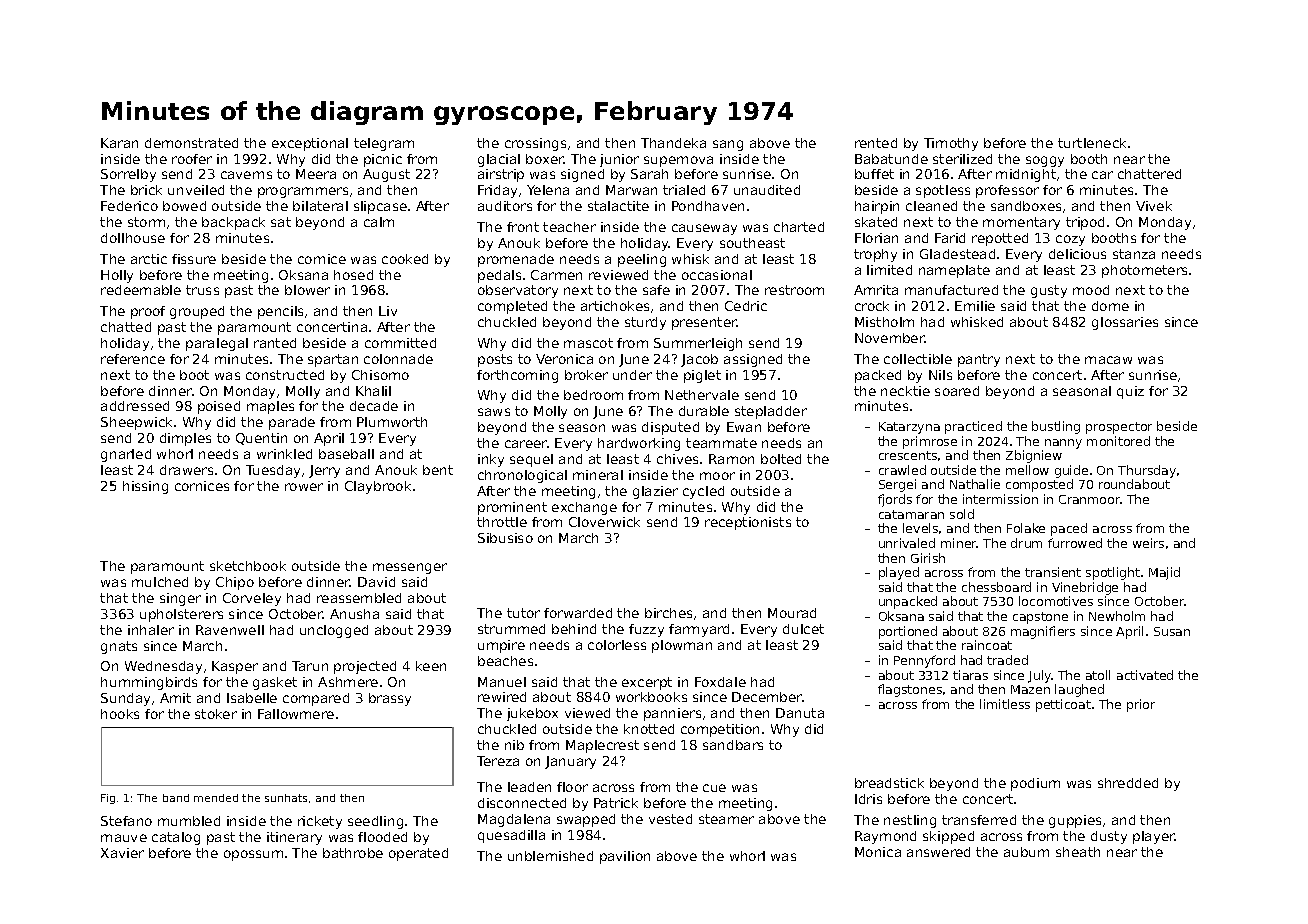 The width and height of the document is (1308, 924). What do you see at coordinates (384, 144) in the document?
I see `telegram` at bounding box center [384, 144].
